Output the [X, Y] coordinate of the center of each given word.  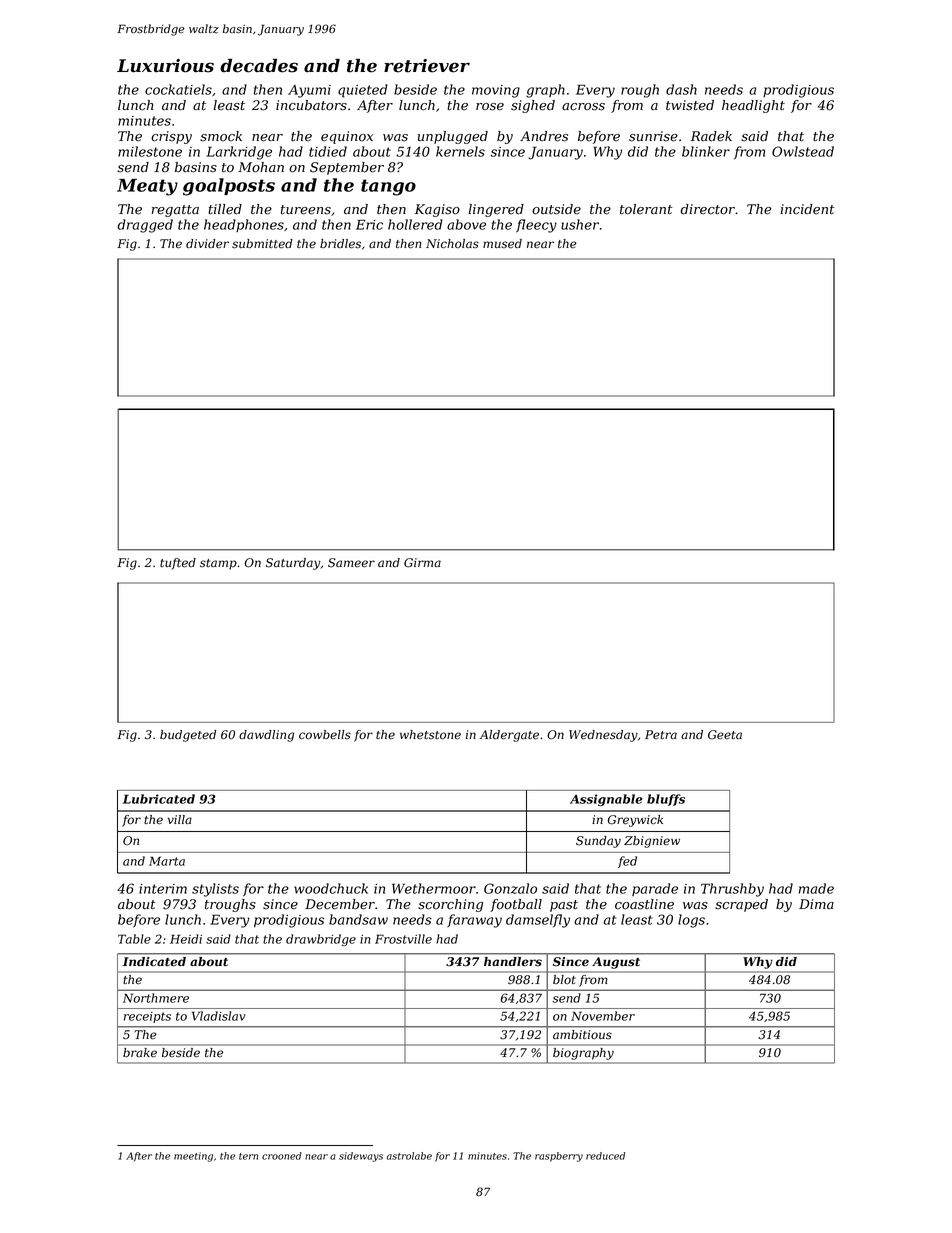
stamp [218, 564]
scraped [741, 905]
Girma [422, 563]
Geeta [725, 735]
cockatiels [178, 89]
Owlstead [803, 151]
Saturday [293, 564]
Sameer [351, 563]
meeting [193, 1157]
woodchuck [331, 888]
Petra [661, 735]
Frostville [403, 939]
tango [388, 187]
